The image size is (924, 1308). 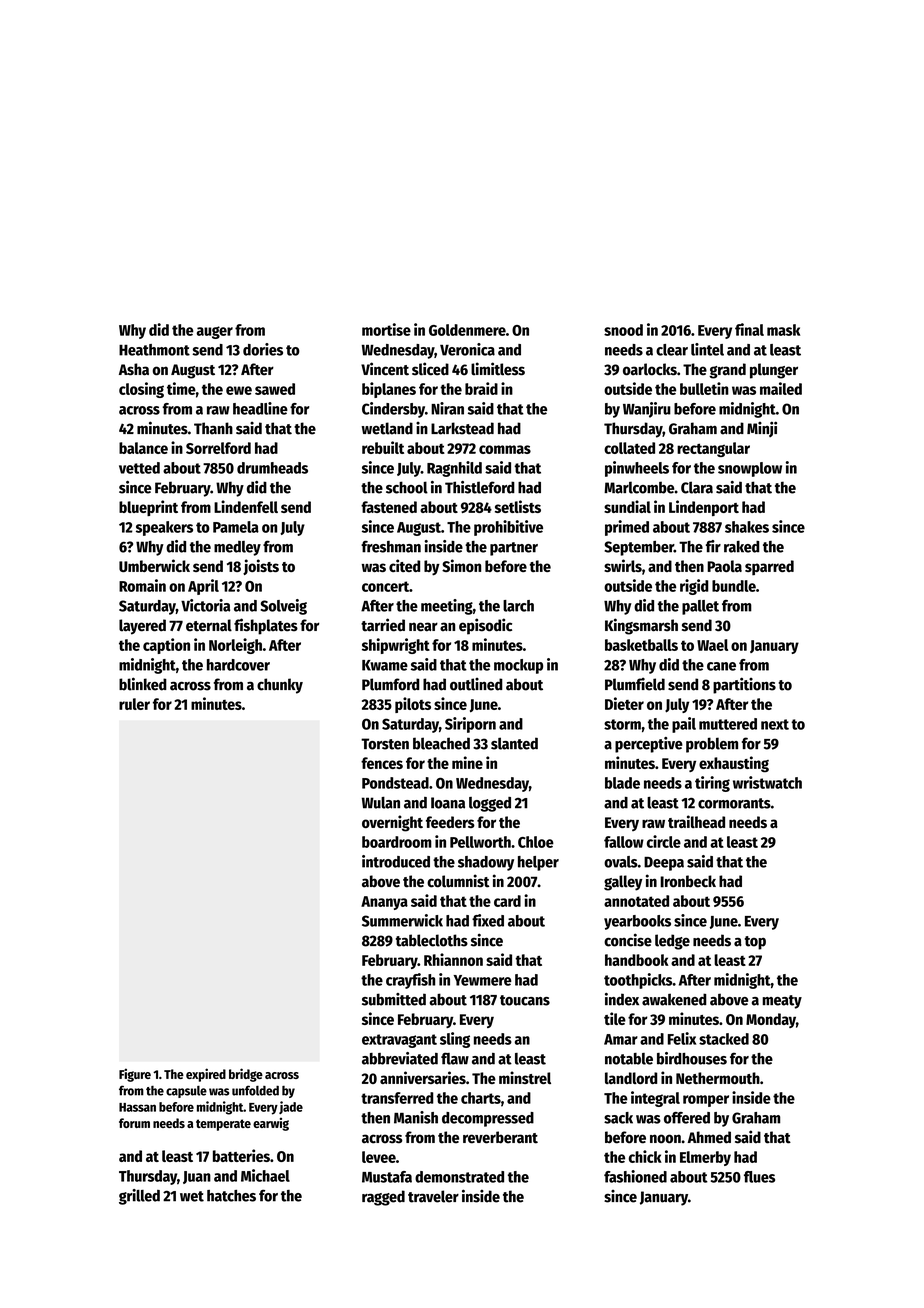 What do you see at coordinates (246, 506) in the screenshot?
I see `Lindenfell` at bounding box center [246, 506].
